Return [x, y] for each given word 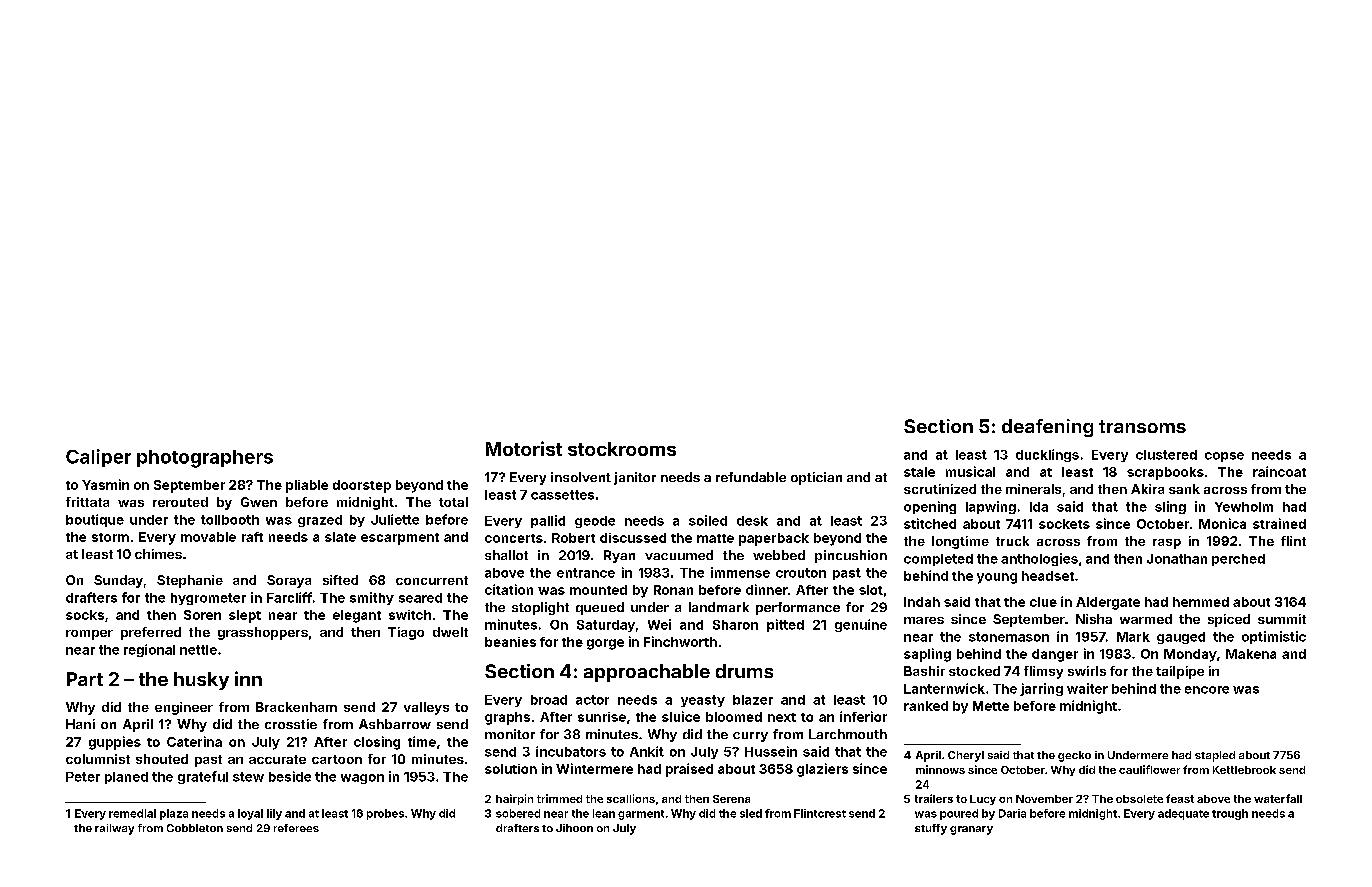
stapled [1215, 756]
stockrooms [622, 449]
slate [340, 537]
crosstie [291, 724]
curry [750, 737]
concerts [514, 538]
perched [1238, 560]
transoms [1142, 426]
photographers [205, 459]
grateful [203, 777]
